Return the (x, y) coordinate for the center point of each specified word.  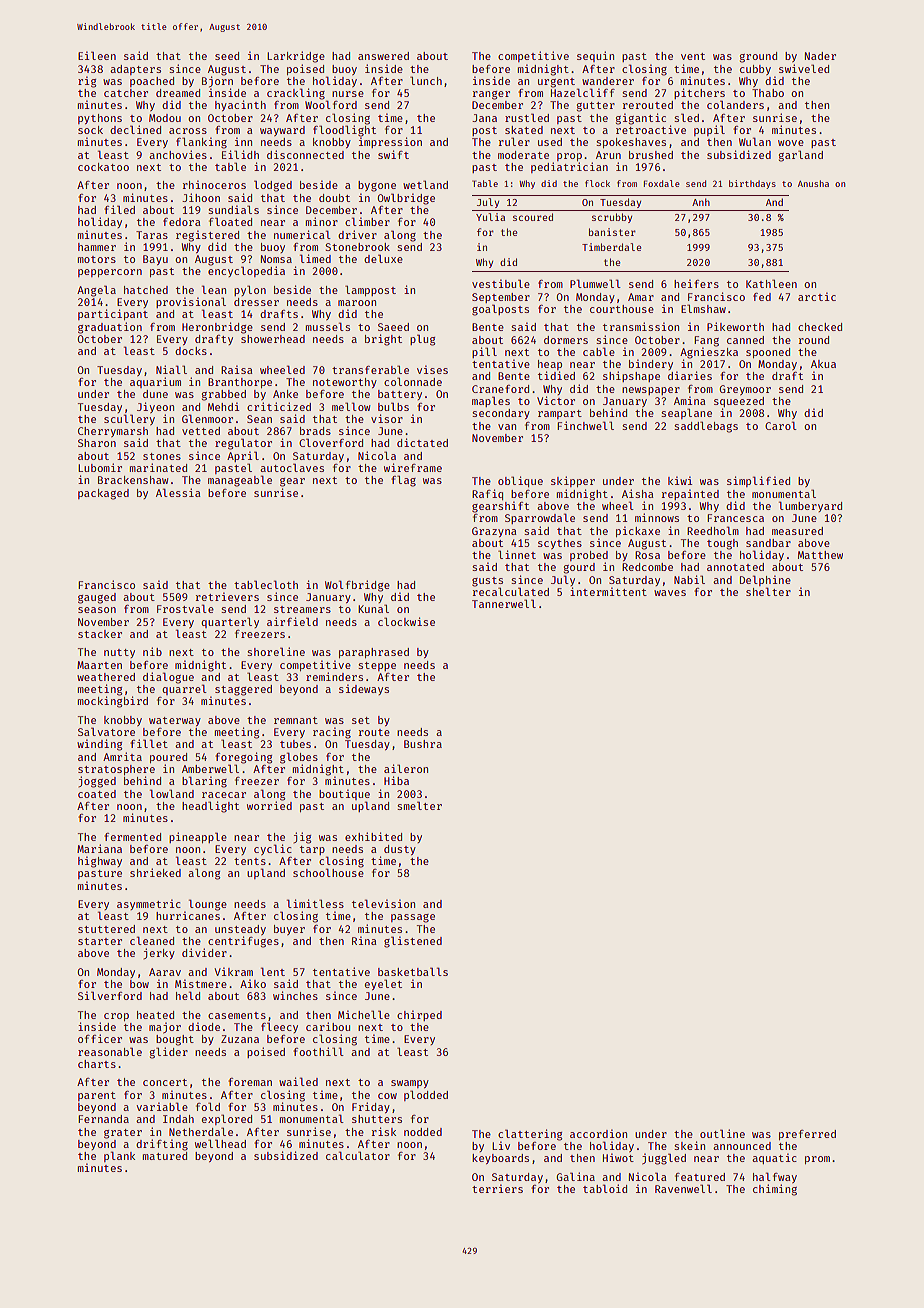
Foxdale (662, 183)
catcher (126, 93)
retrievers (227, 596)
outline (722, 1133)
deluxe (383, 258)
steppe (377, 666)
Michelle (364, 1014)
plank (119, 1156)
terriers (497, 1188)
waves (670, 593)
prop (569, 157)
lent (273, 971)
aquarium (155, 382)
